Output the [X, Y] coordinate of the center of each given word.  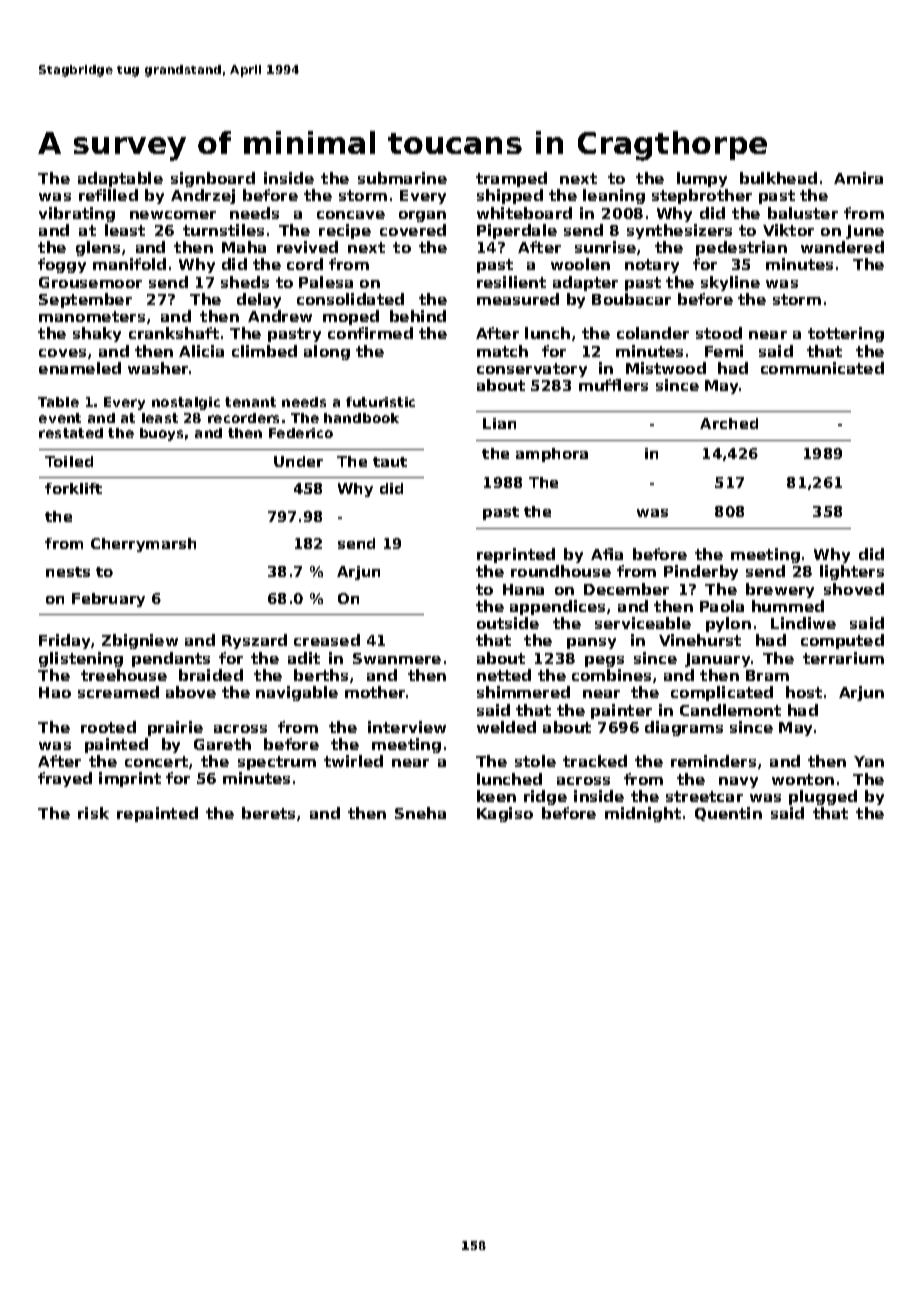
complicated [722, 693]
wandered [842, 247]
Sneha [420, 813]
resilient [511, 282]
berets [268, 813]
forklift [73, 488]
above [191, 692]
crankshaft [174, 333]
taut [390, 462]
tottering [846, 334]
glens [98, 248]
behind [418, 316]
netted [504, 675]
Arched [729, 423]
